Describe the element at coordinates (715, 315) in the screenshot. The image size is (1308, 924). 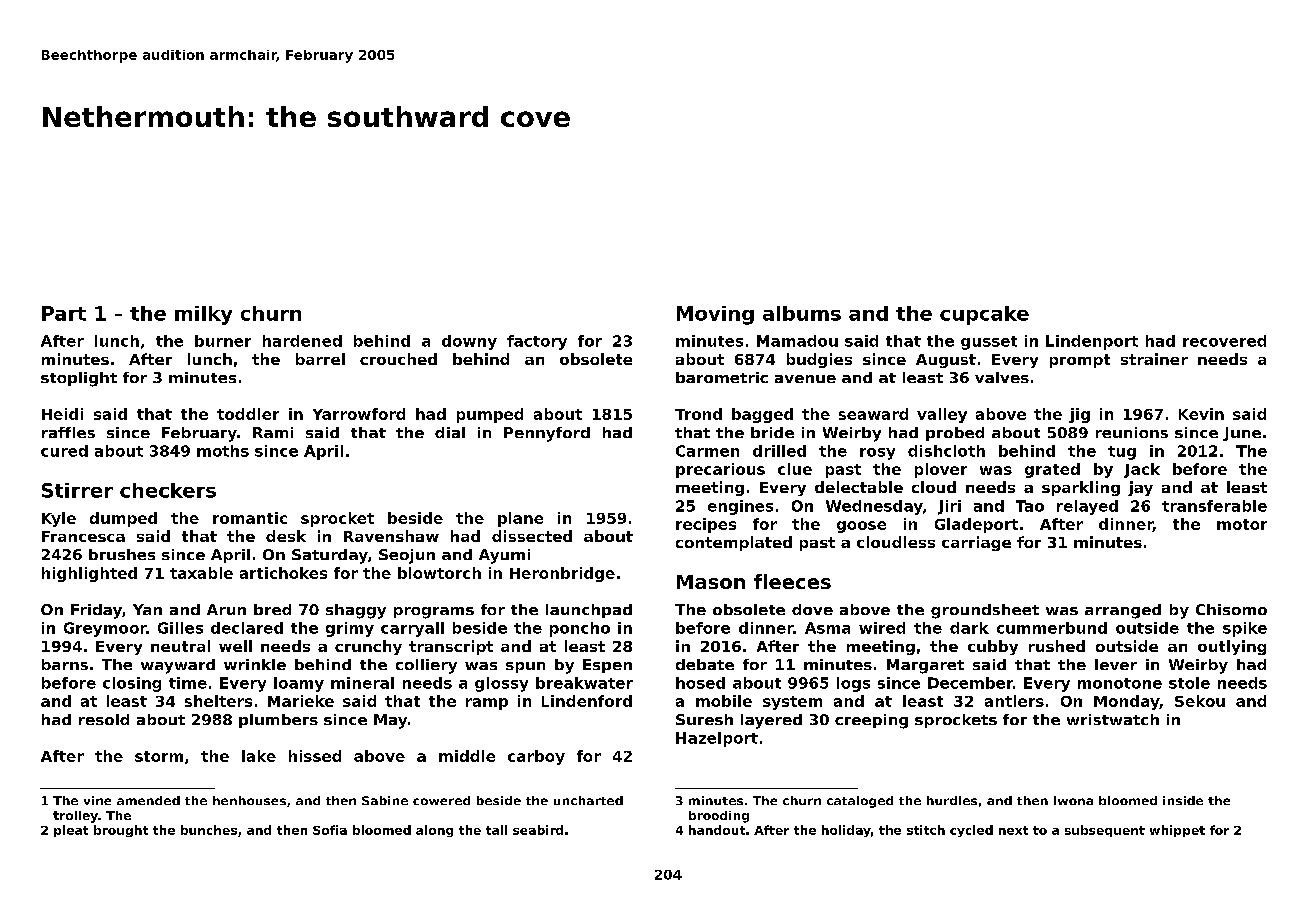
I see `Moving` at that location.
